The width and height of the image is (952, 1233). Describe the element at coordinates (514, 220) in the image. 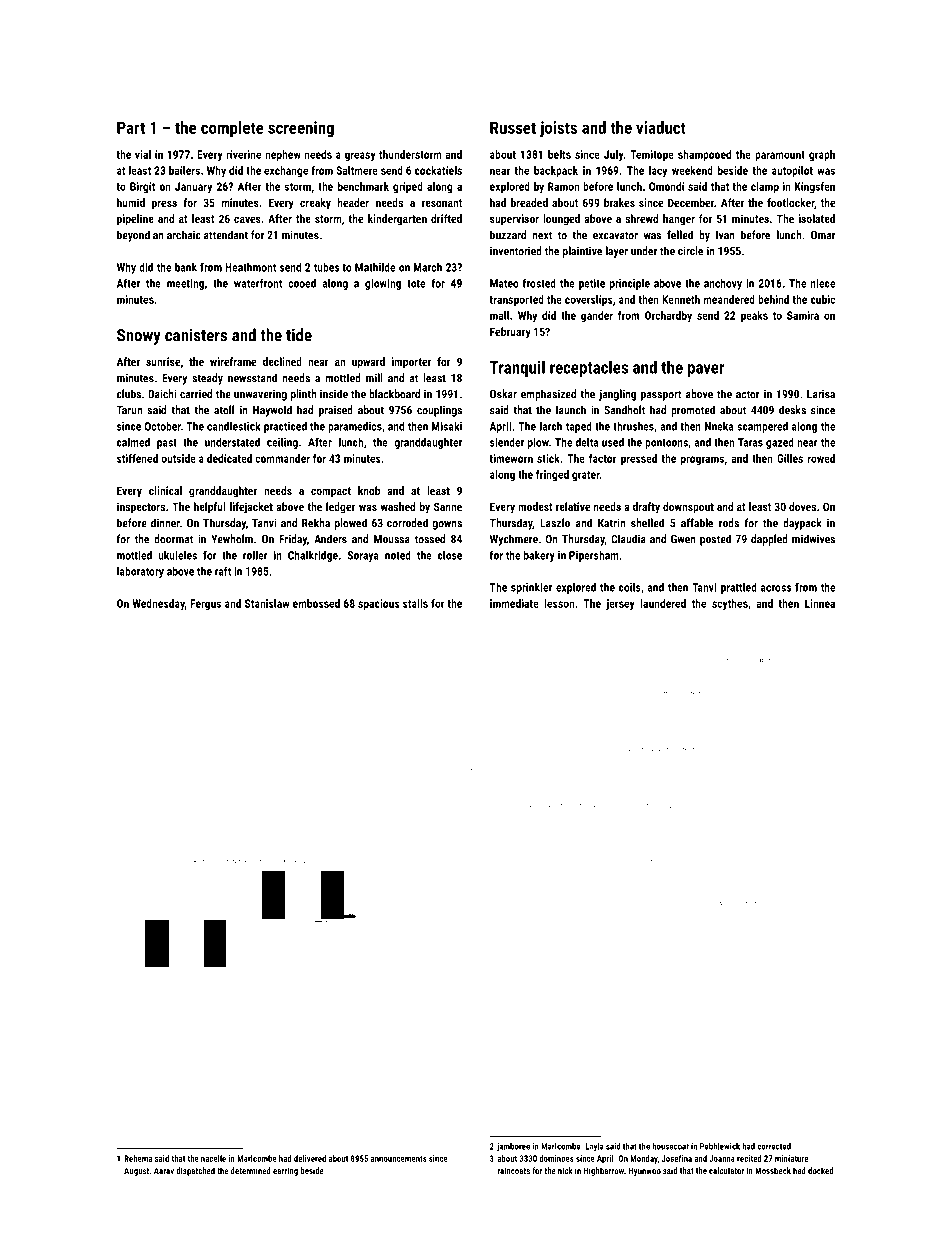

I see `supervisor` at that location.
